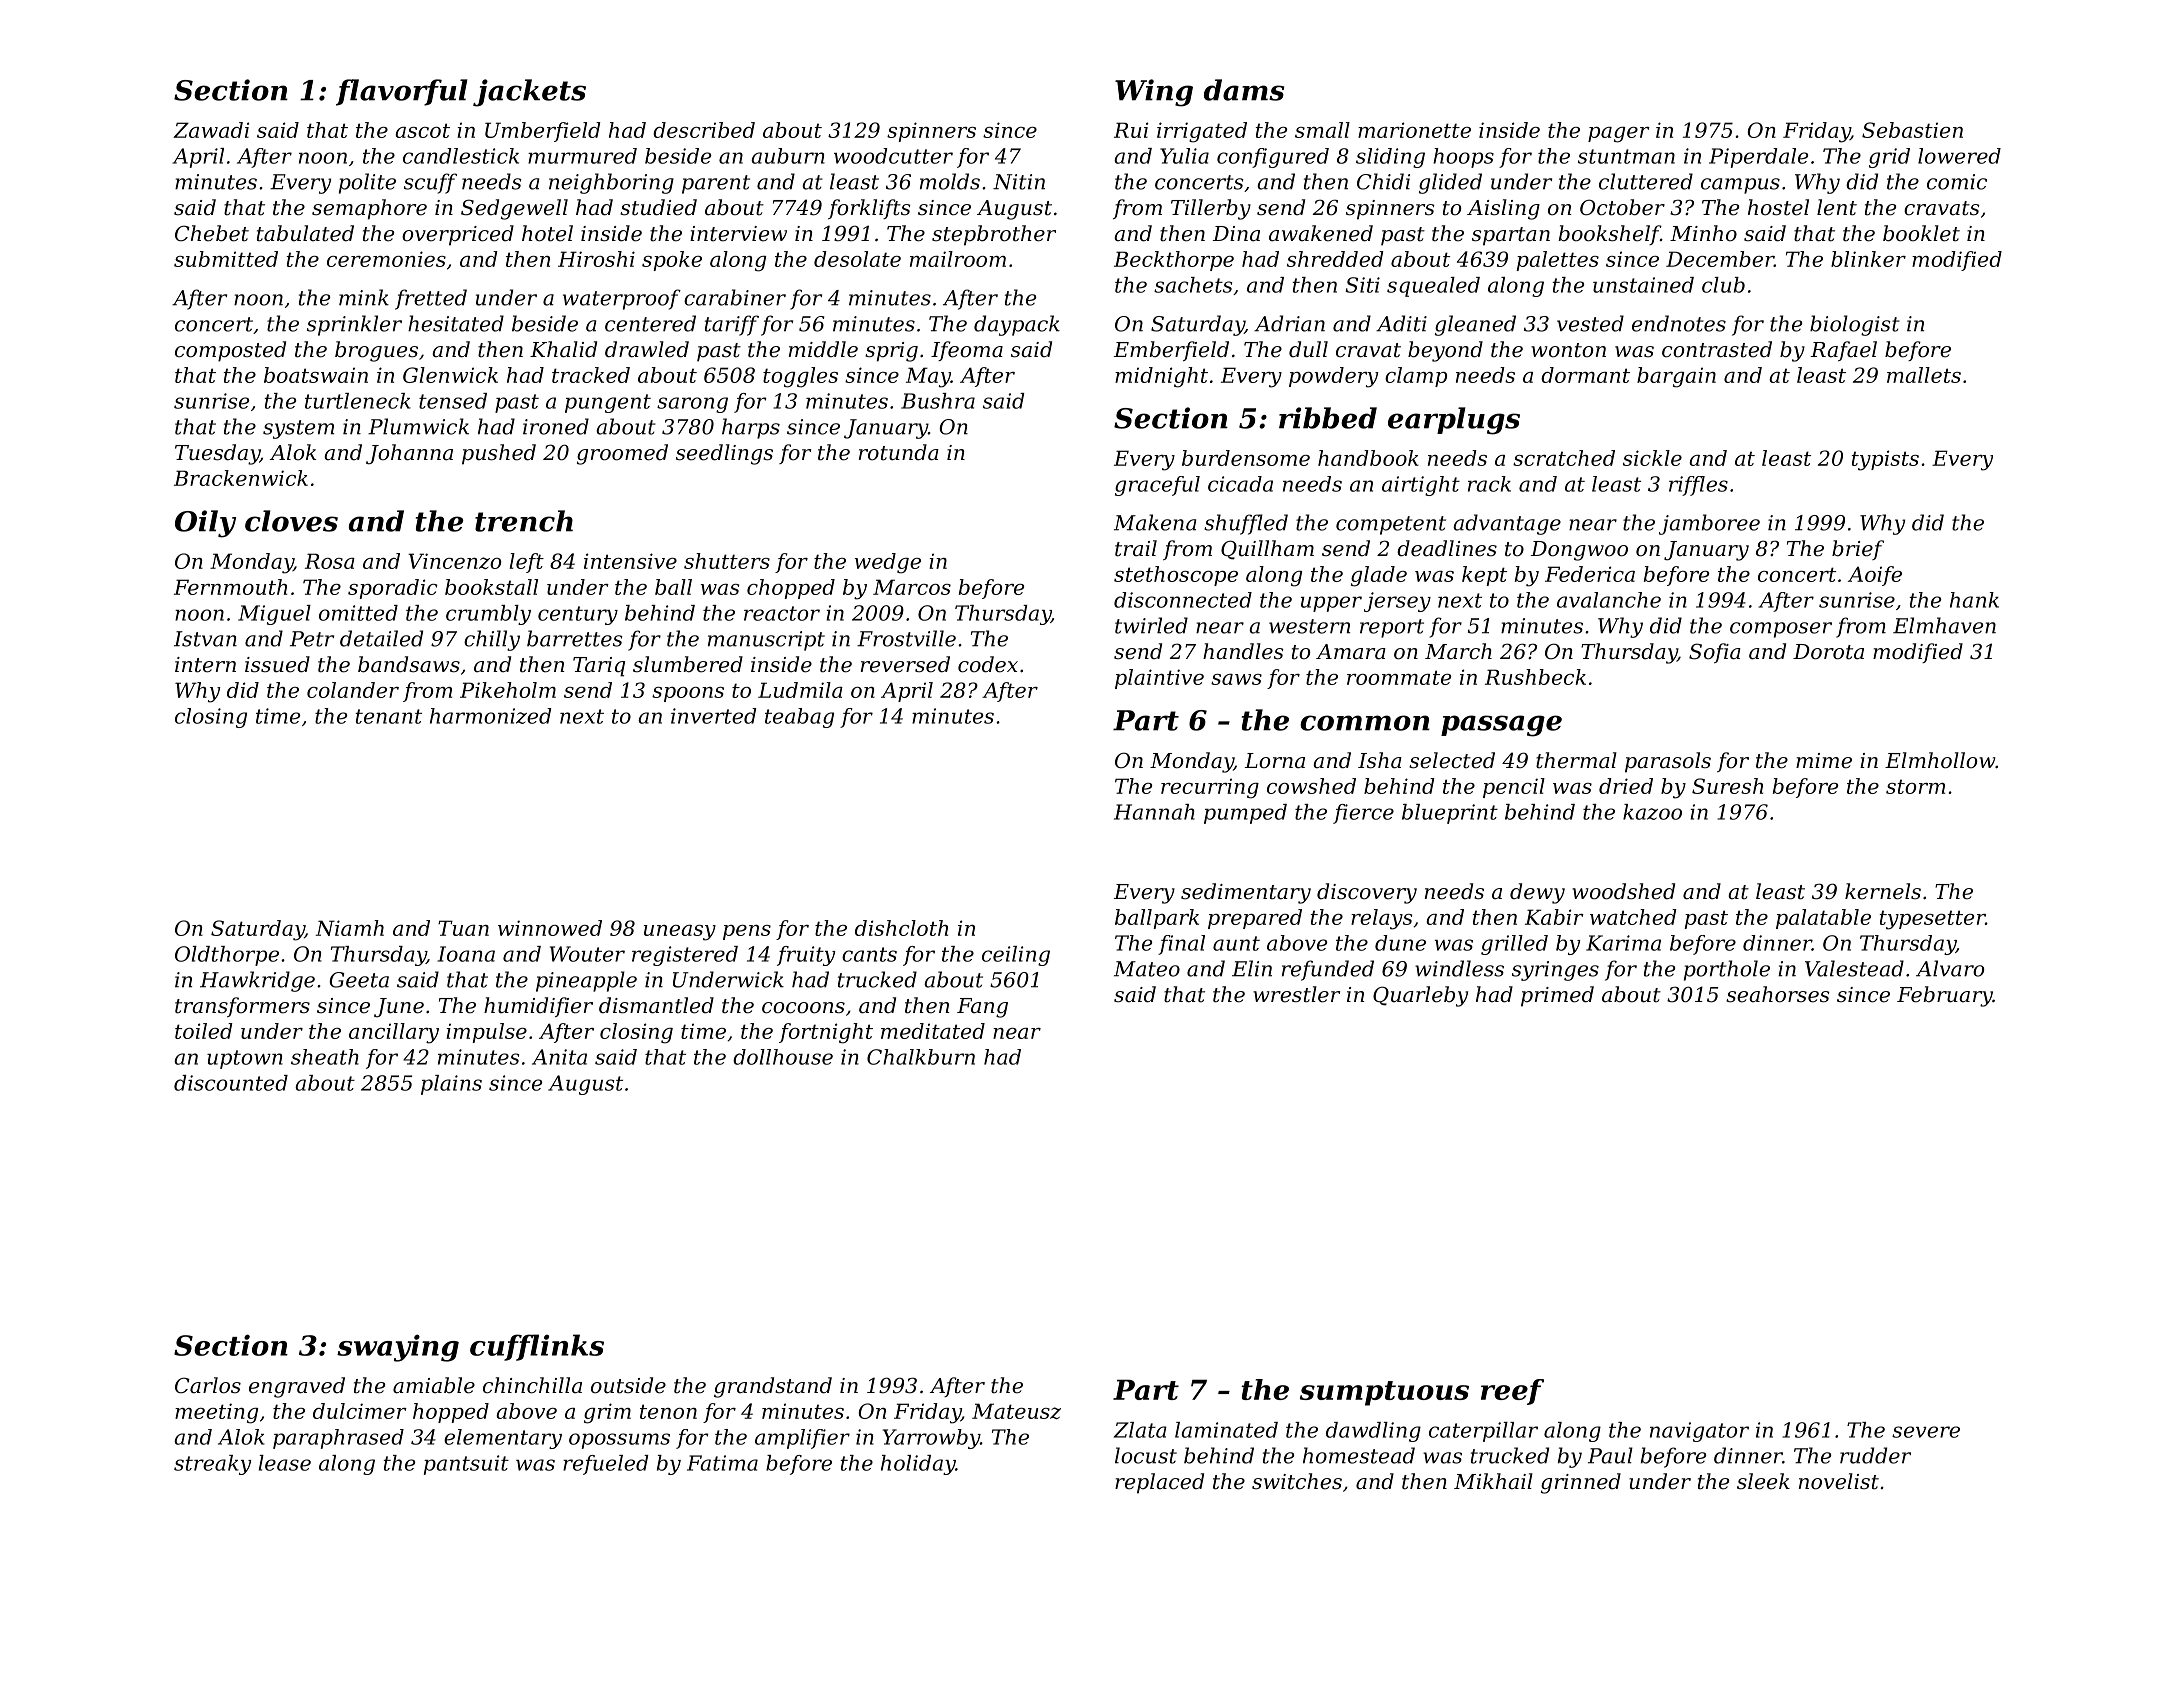 Image resolution: width=2178 pixels, height=1683 pixels. Describe the element at coordinates (1296, 994) in the image. I see `wrestler` at that location.
